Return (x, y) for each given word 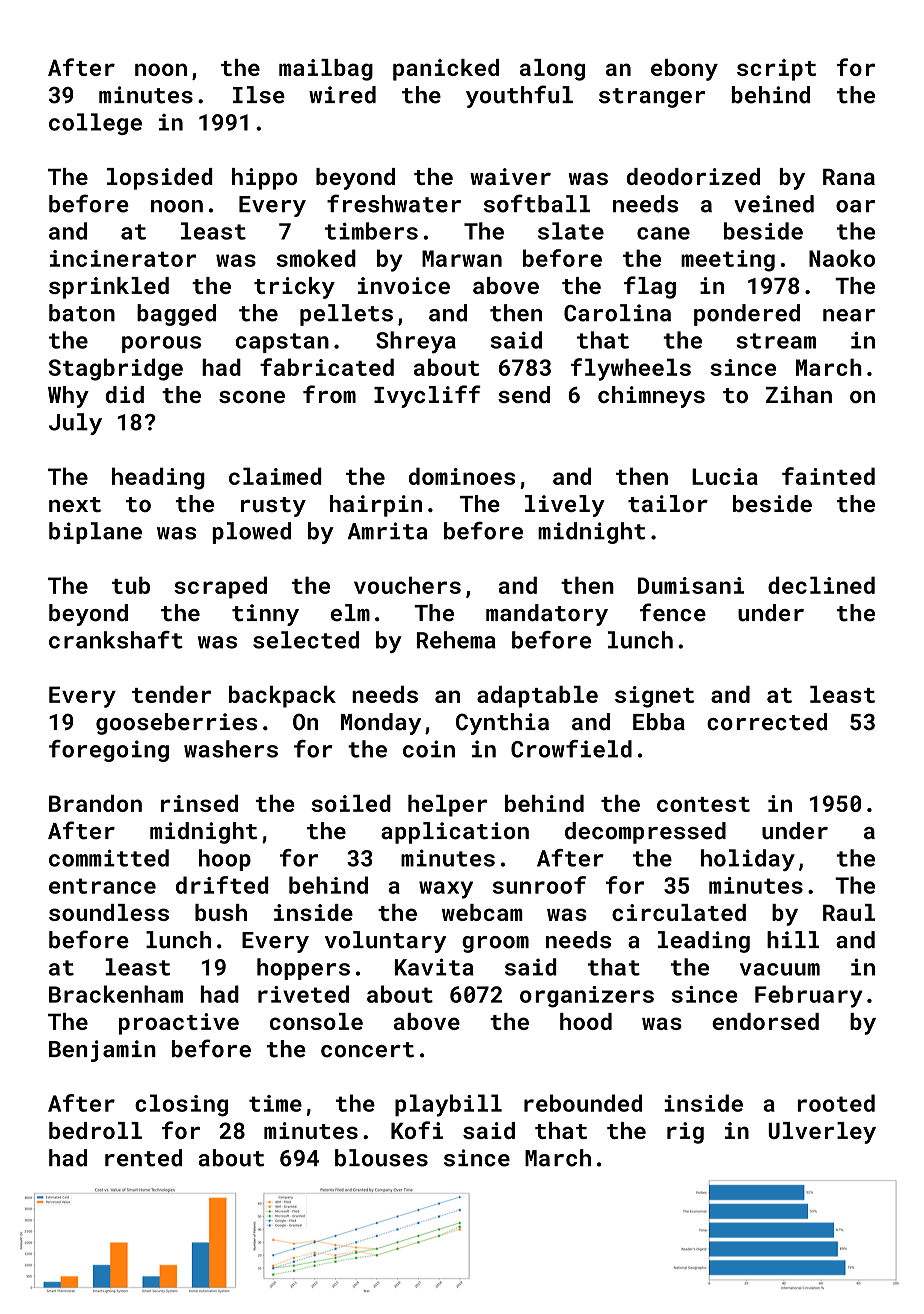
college (95, 124)
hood (586, 1021)
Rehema (456, 640)
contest (703, 804)
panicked (446, 70)
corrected (767, 722)
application (455, 833)
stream (776, 341)
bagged (176, 315)
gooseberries (176, 724)
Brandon (95, 803)
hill (793, 939)
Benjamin (102, 1051)
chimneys (651, 397)
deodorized (693, 176)
